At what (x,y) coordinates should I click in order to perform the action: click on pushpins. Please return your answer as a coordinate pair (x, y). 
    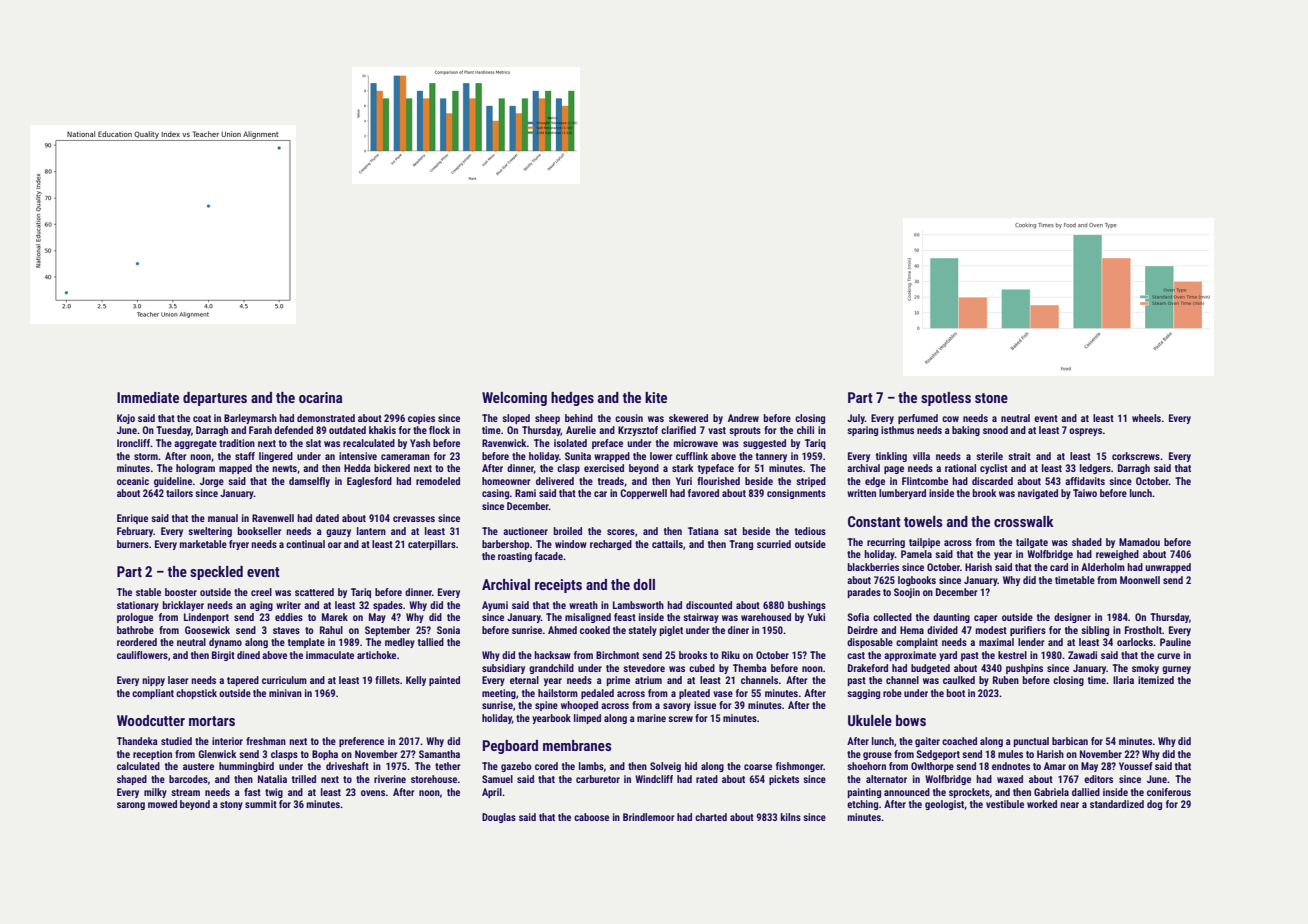
    Looking at the image, I should click on (1024, 669).
